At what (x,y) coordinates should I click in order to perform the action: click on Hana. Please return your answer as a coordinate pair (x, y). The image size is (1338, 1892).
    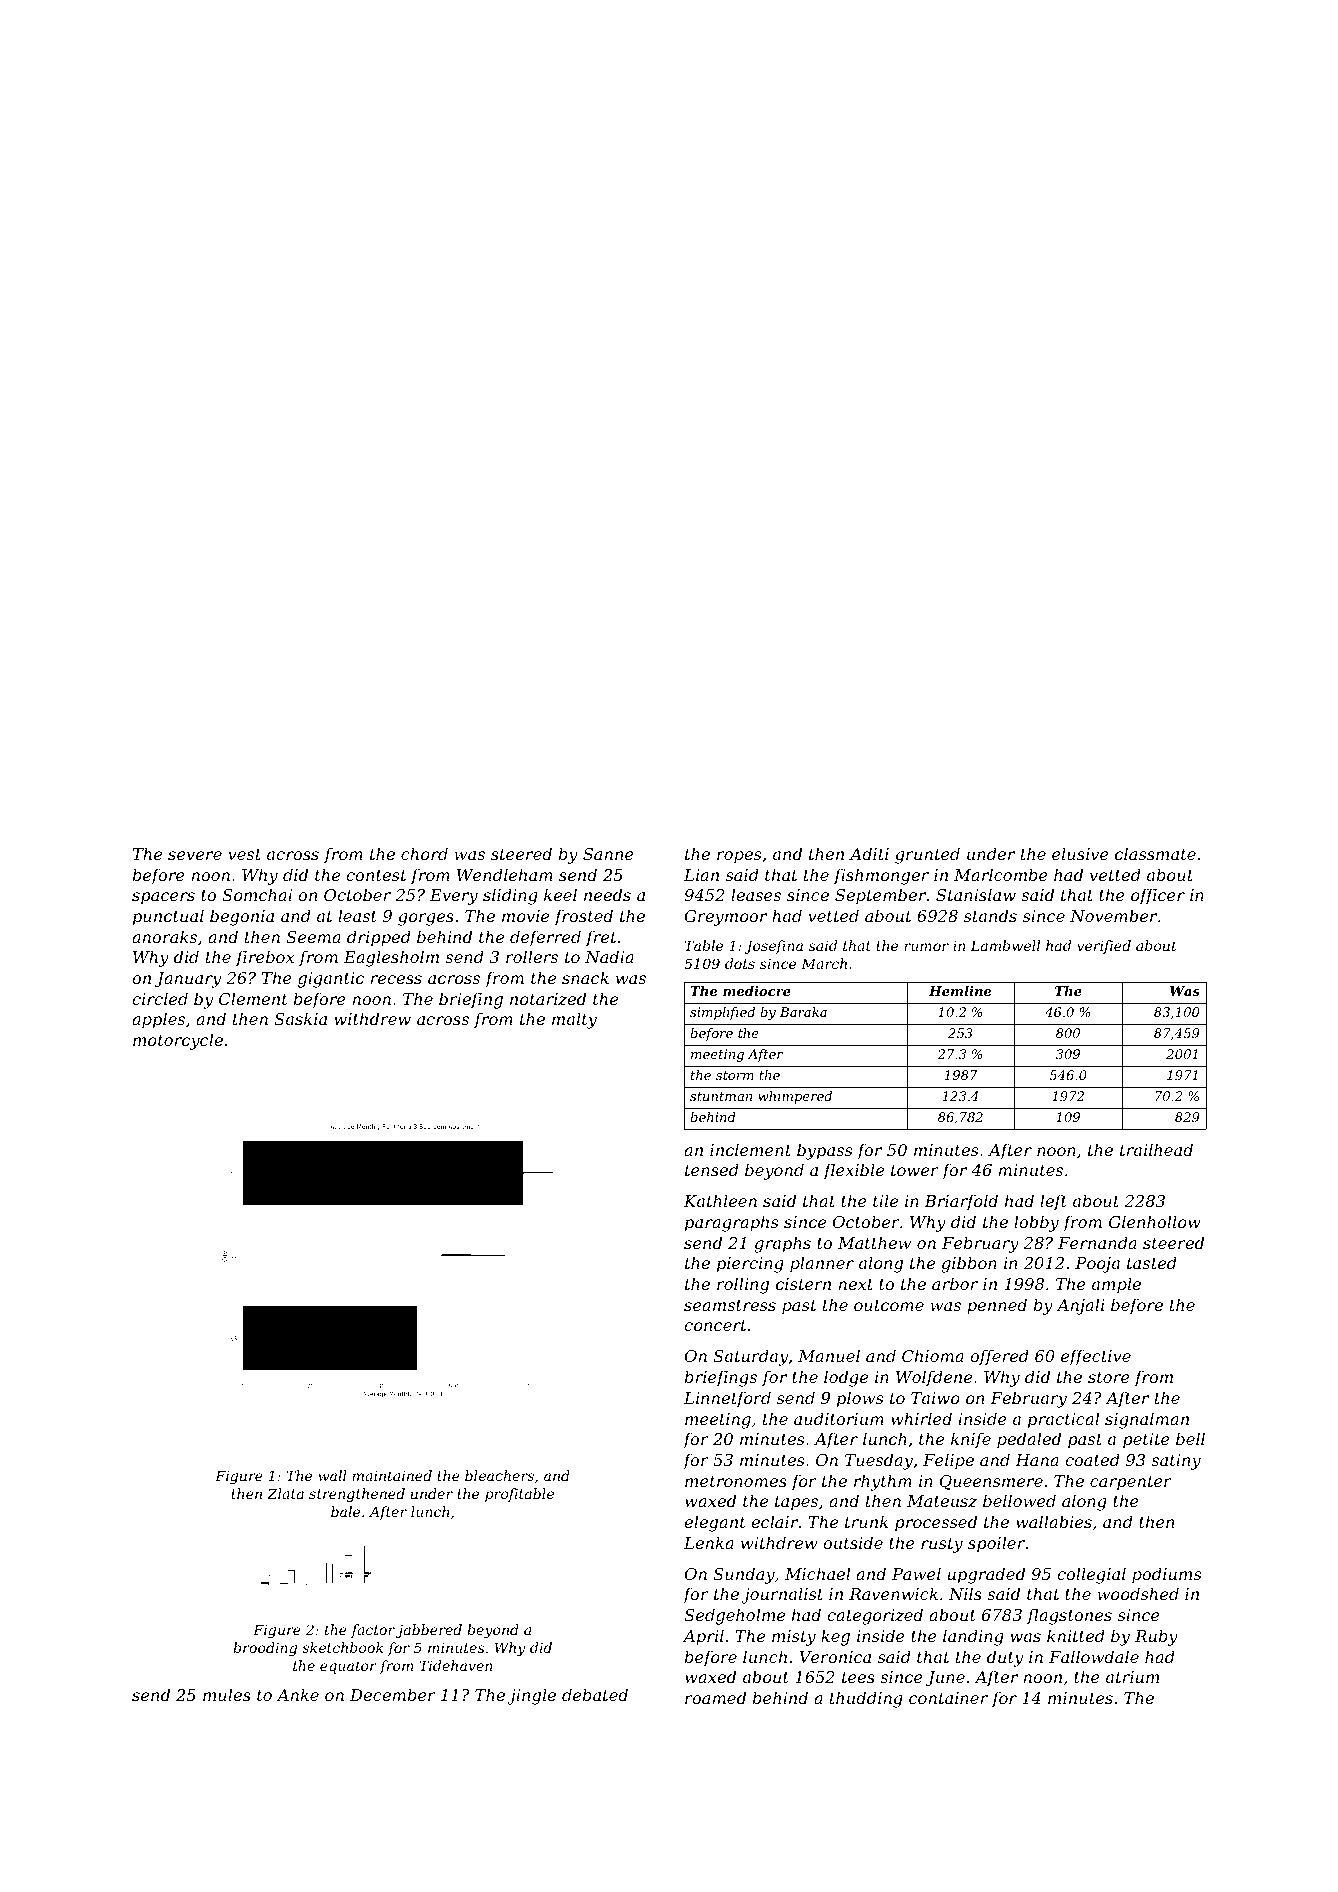
    Looking at the image, I should click on (1037, 1460).
